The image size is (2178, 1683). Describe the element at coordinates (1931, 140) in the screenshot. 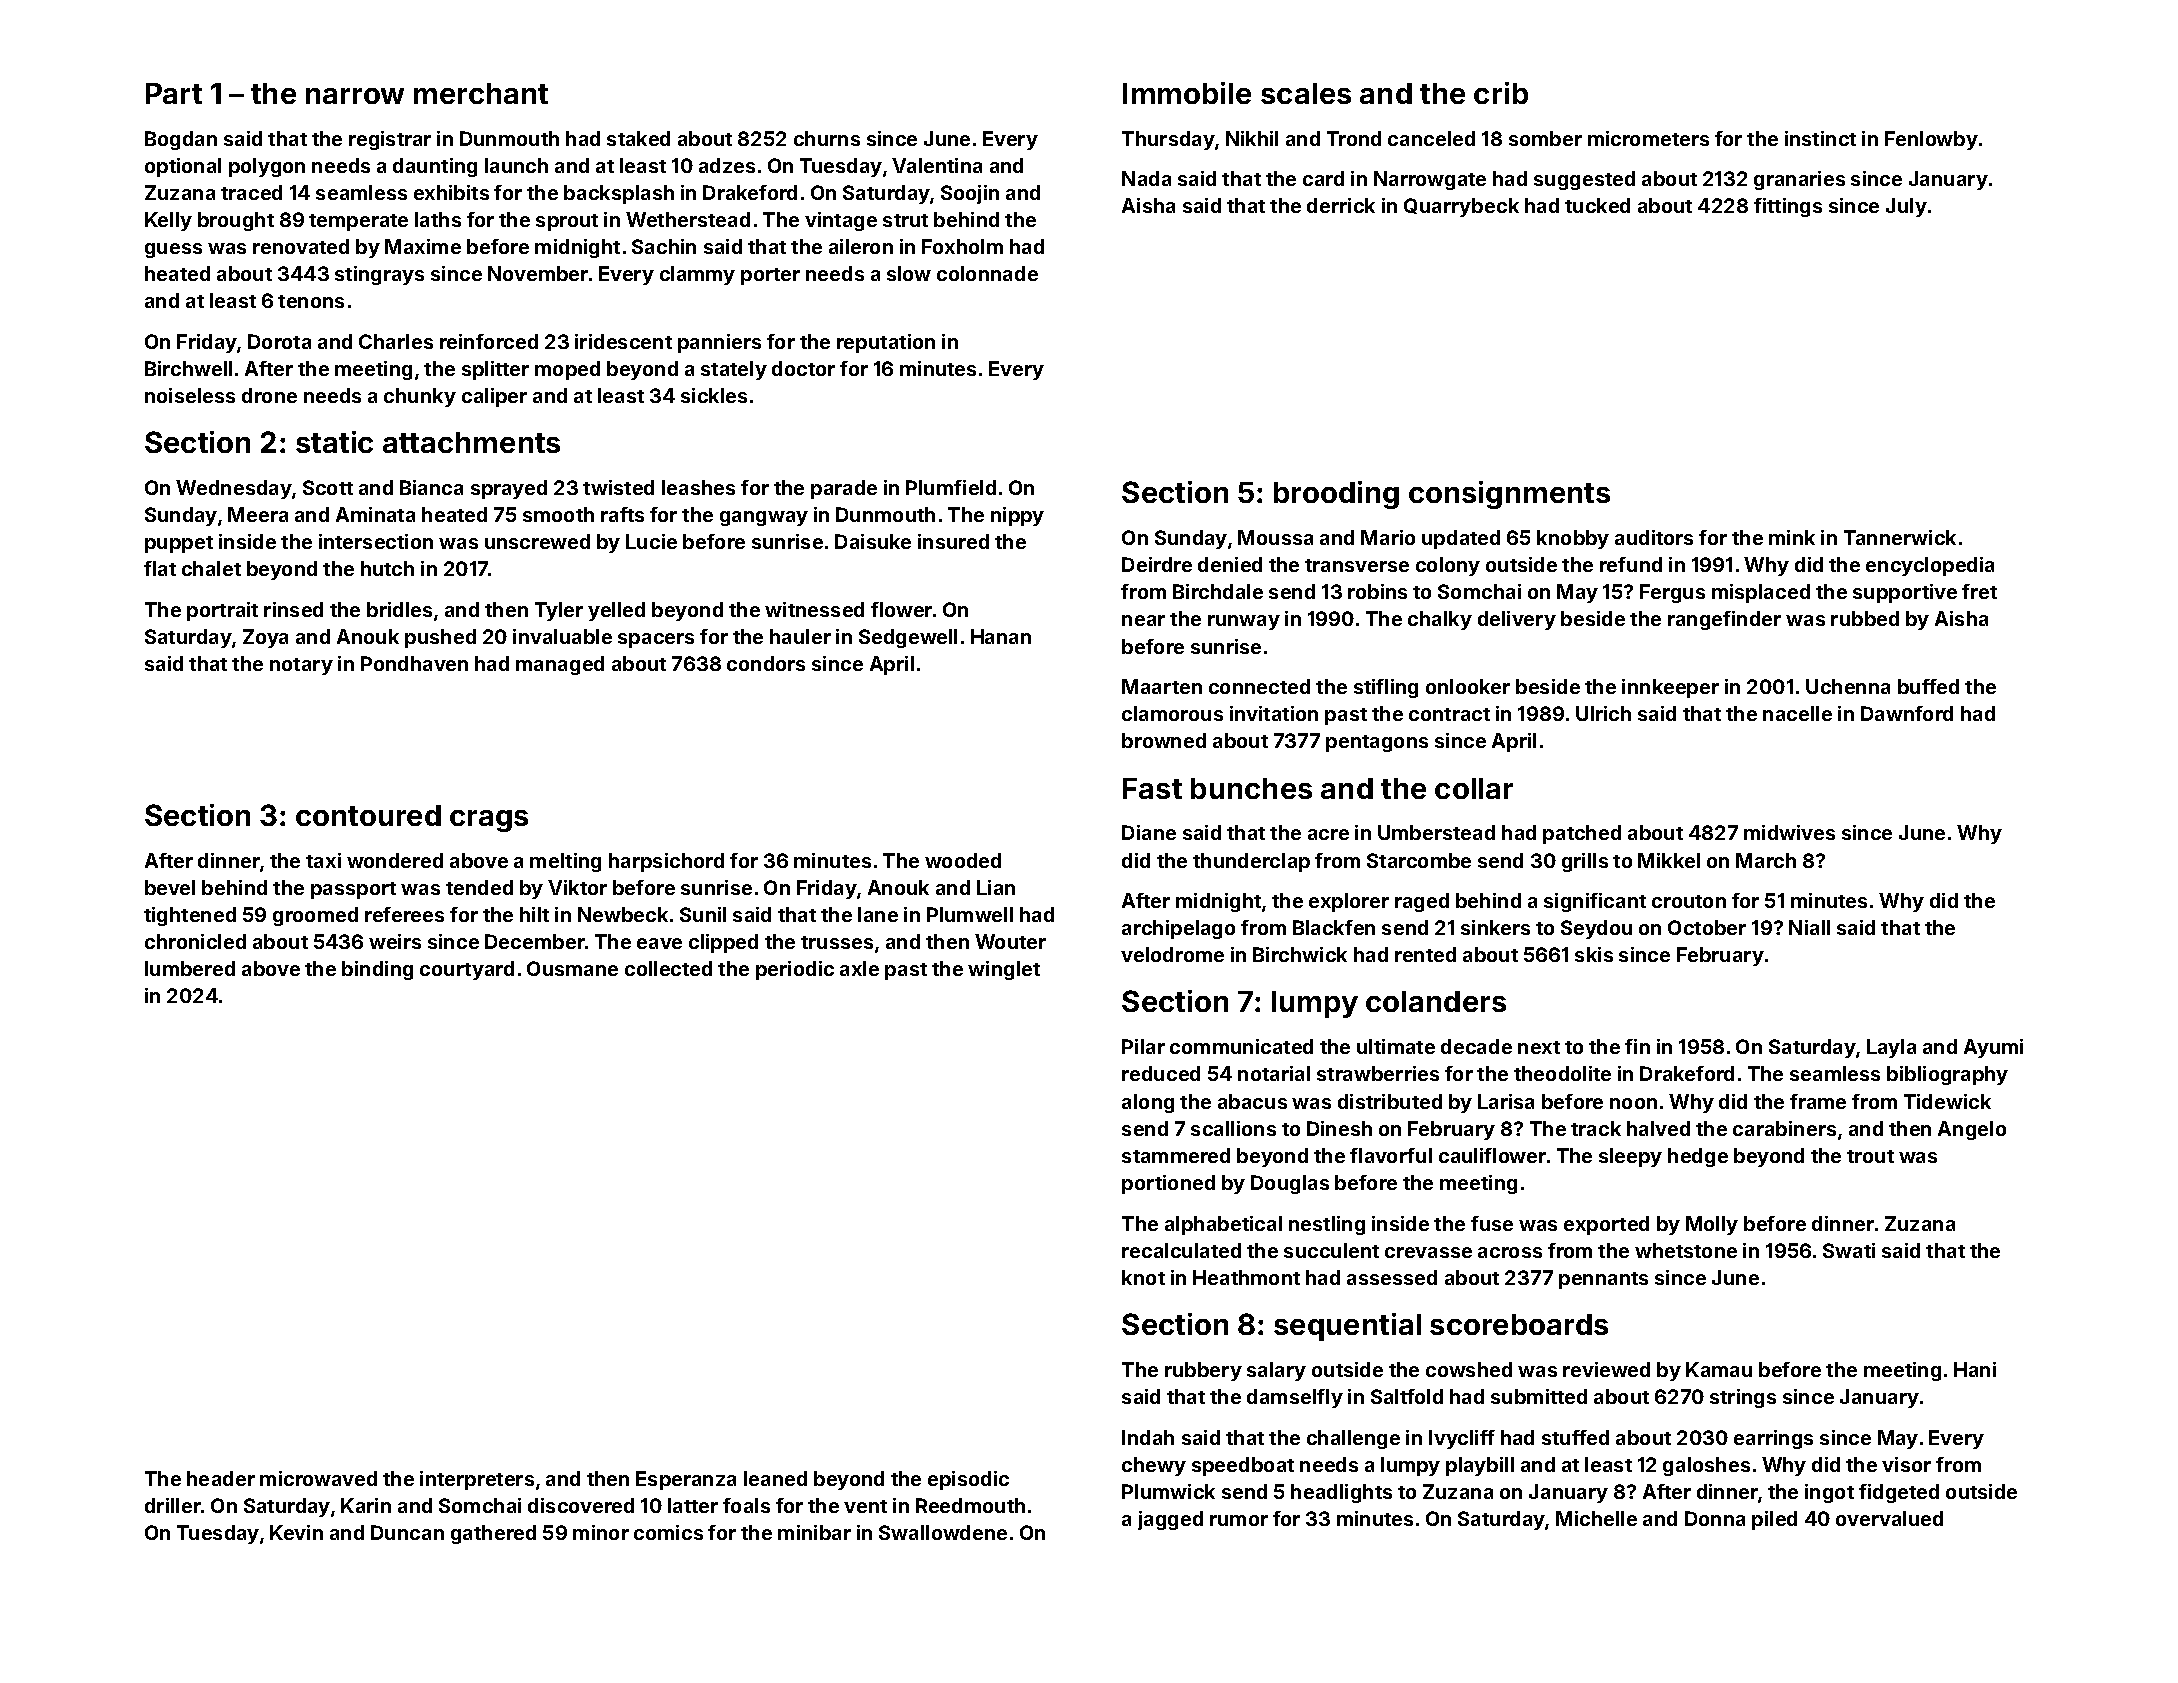

I see `Fenlowby` at that location.
